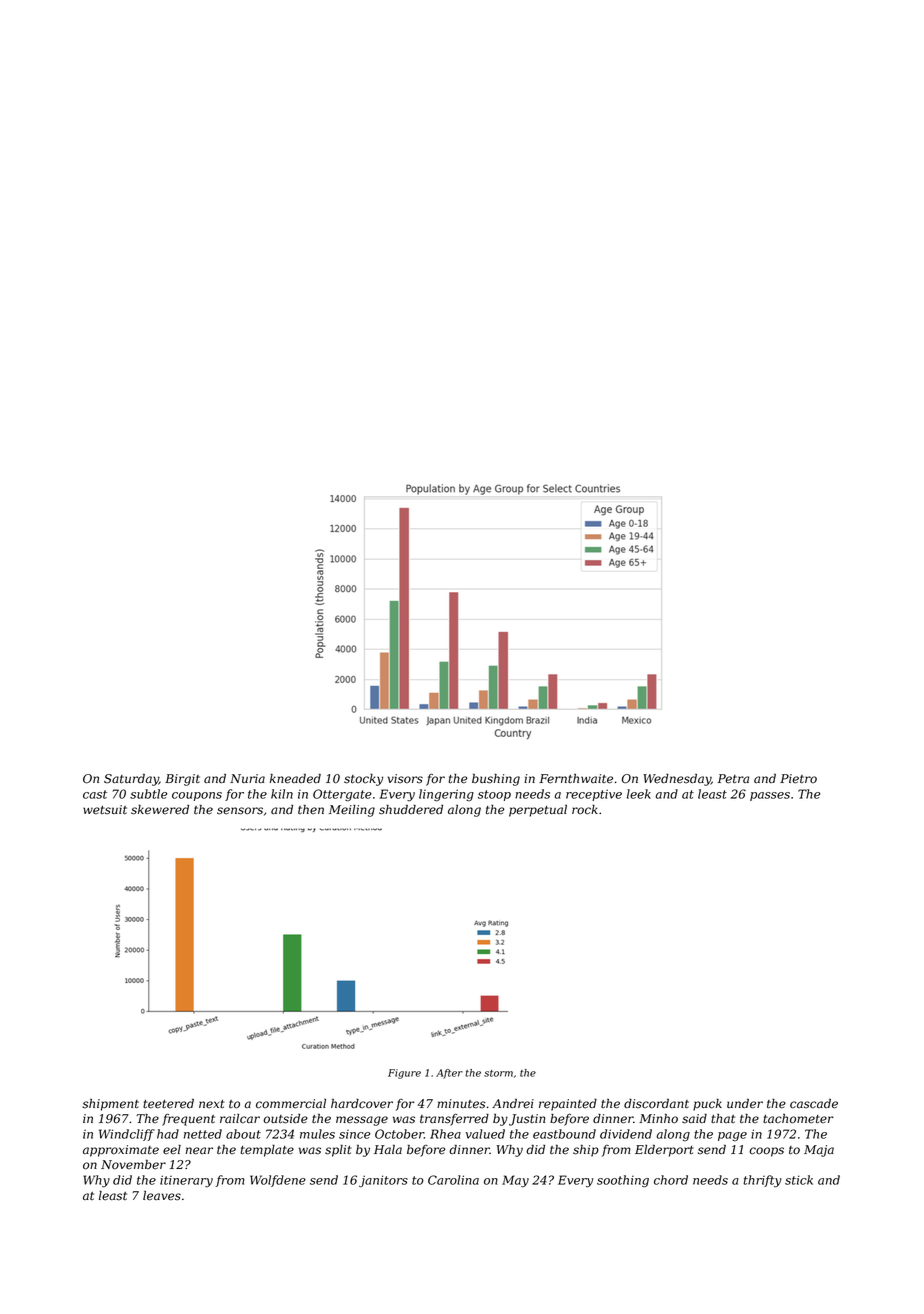  I want to click on storm, so click(498, 1073).
